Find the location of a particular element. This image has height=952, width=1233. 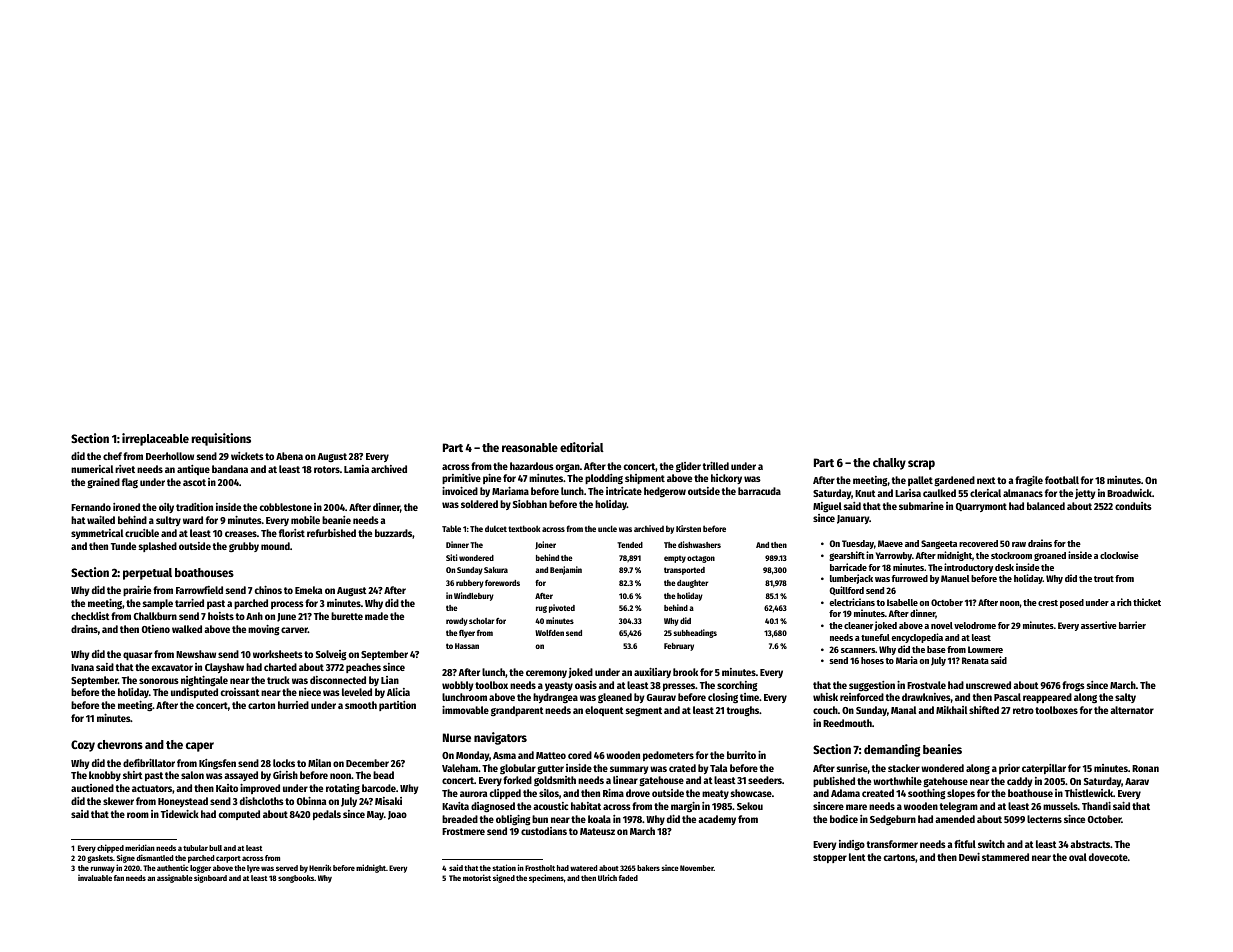

Lowmere is located at coordinates (985, 649).
